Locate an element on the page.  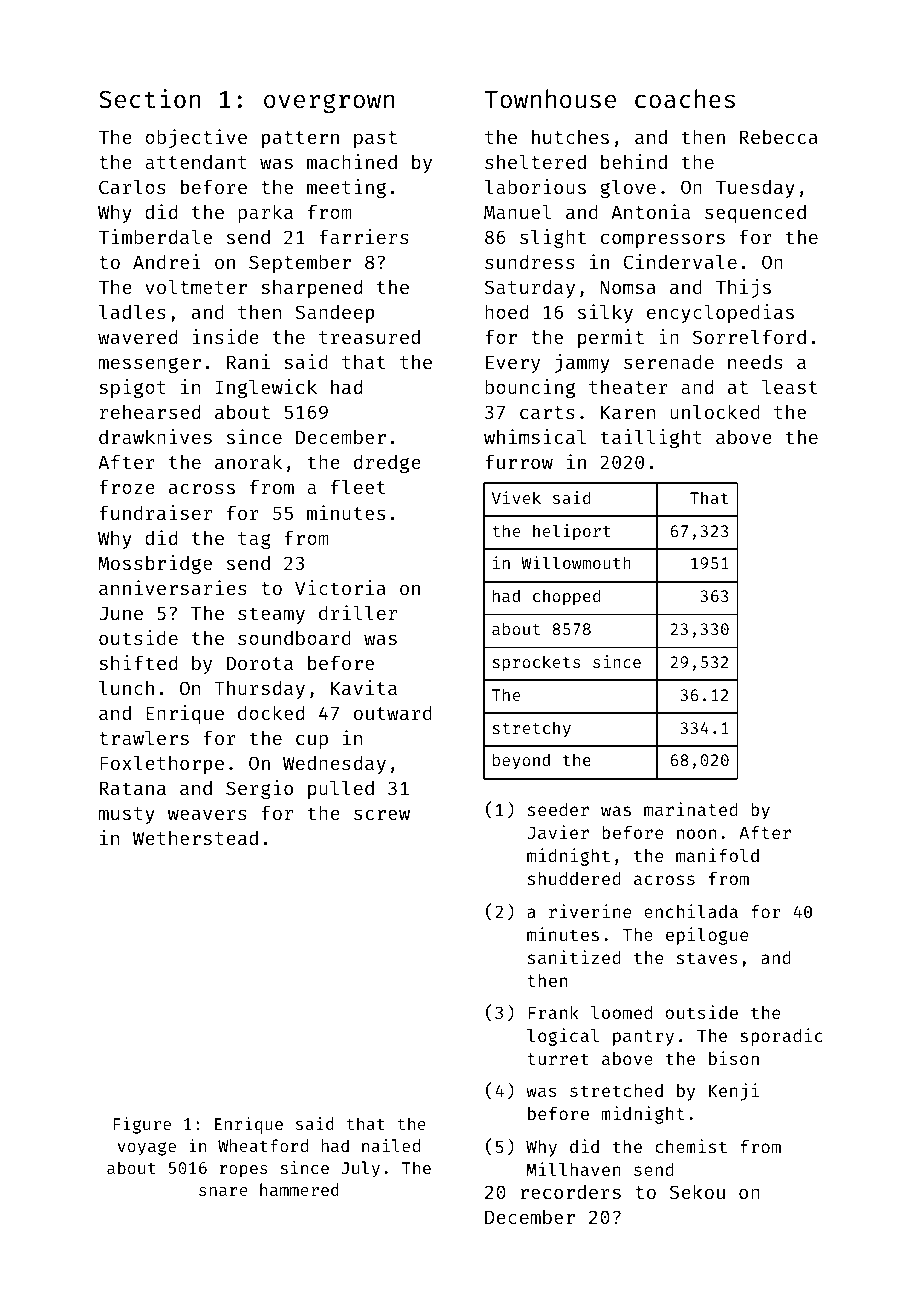
coaches is located at coordinates (685, 99).
